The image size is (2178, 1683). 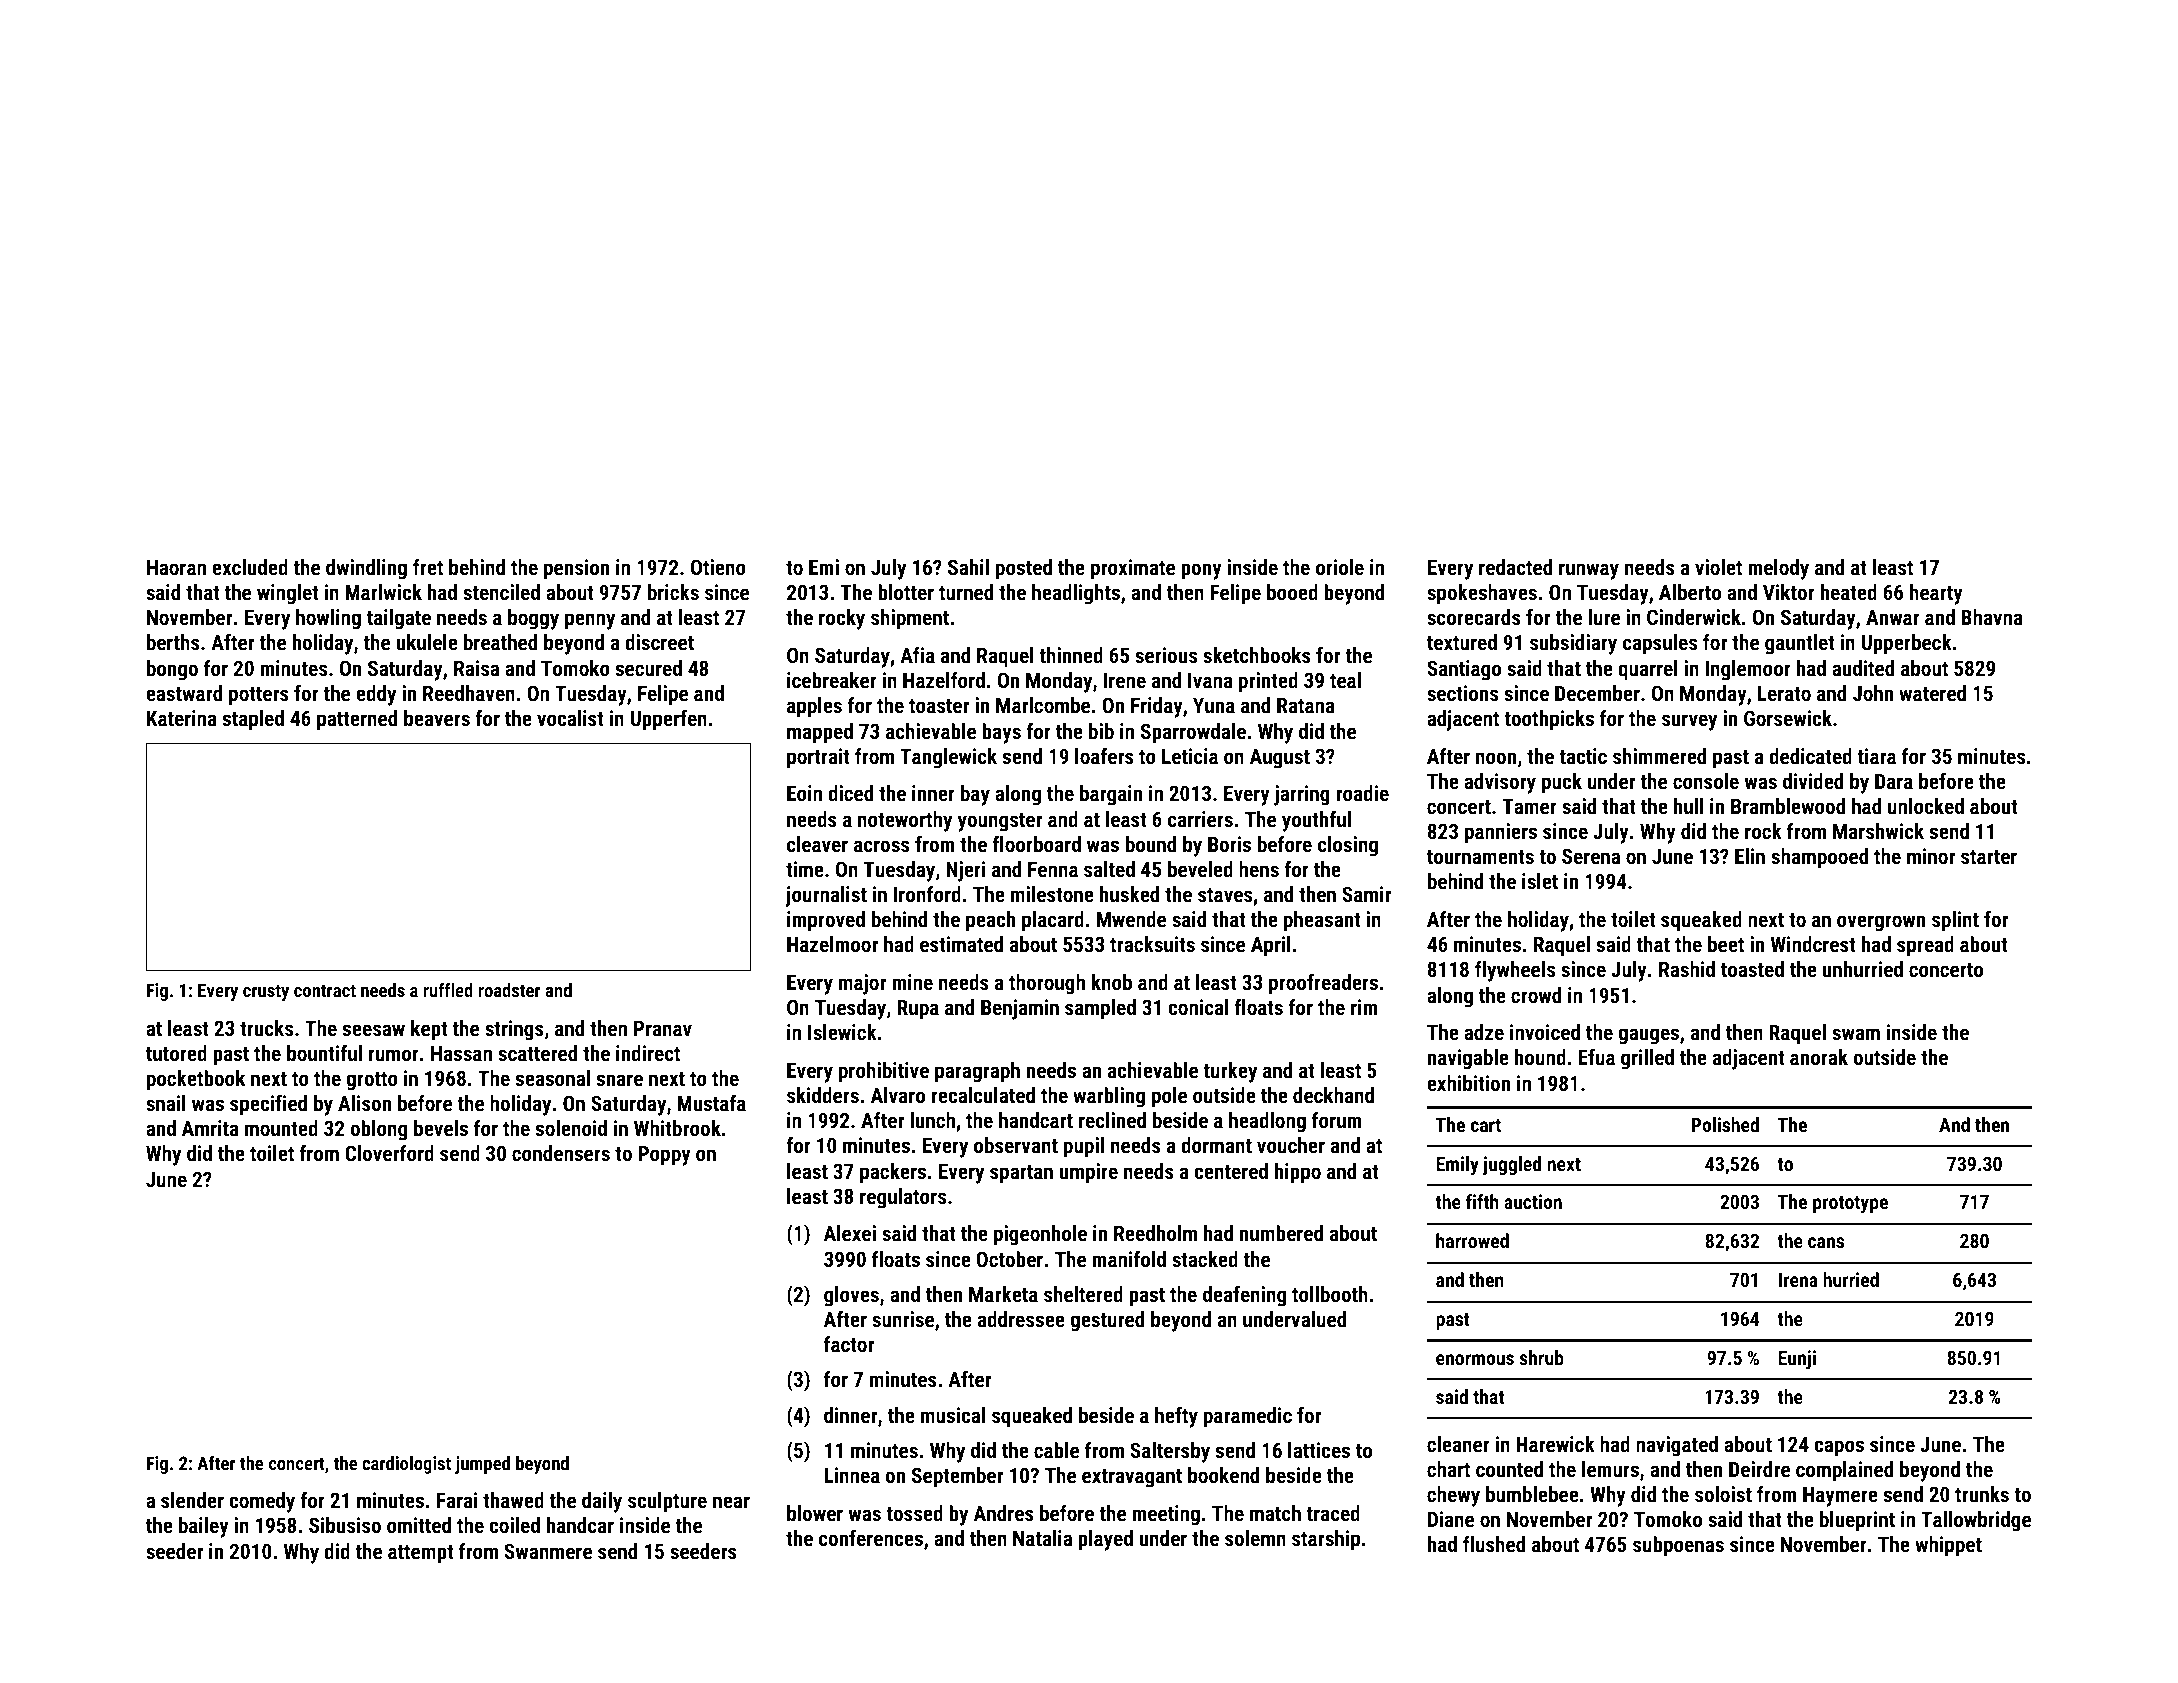 I want to click on improved, so click(x=826, y=921).
